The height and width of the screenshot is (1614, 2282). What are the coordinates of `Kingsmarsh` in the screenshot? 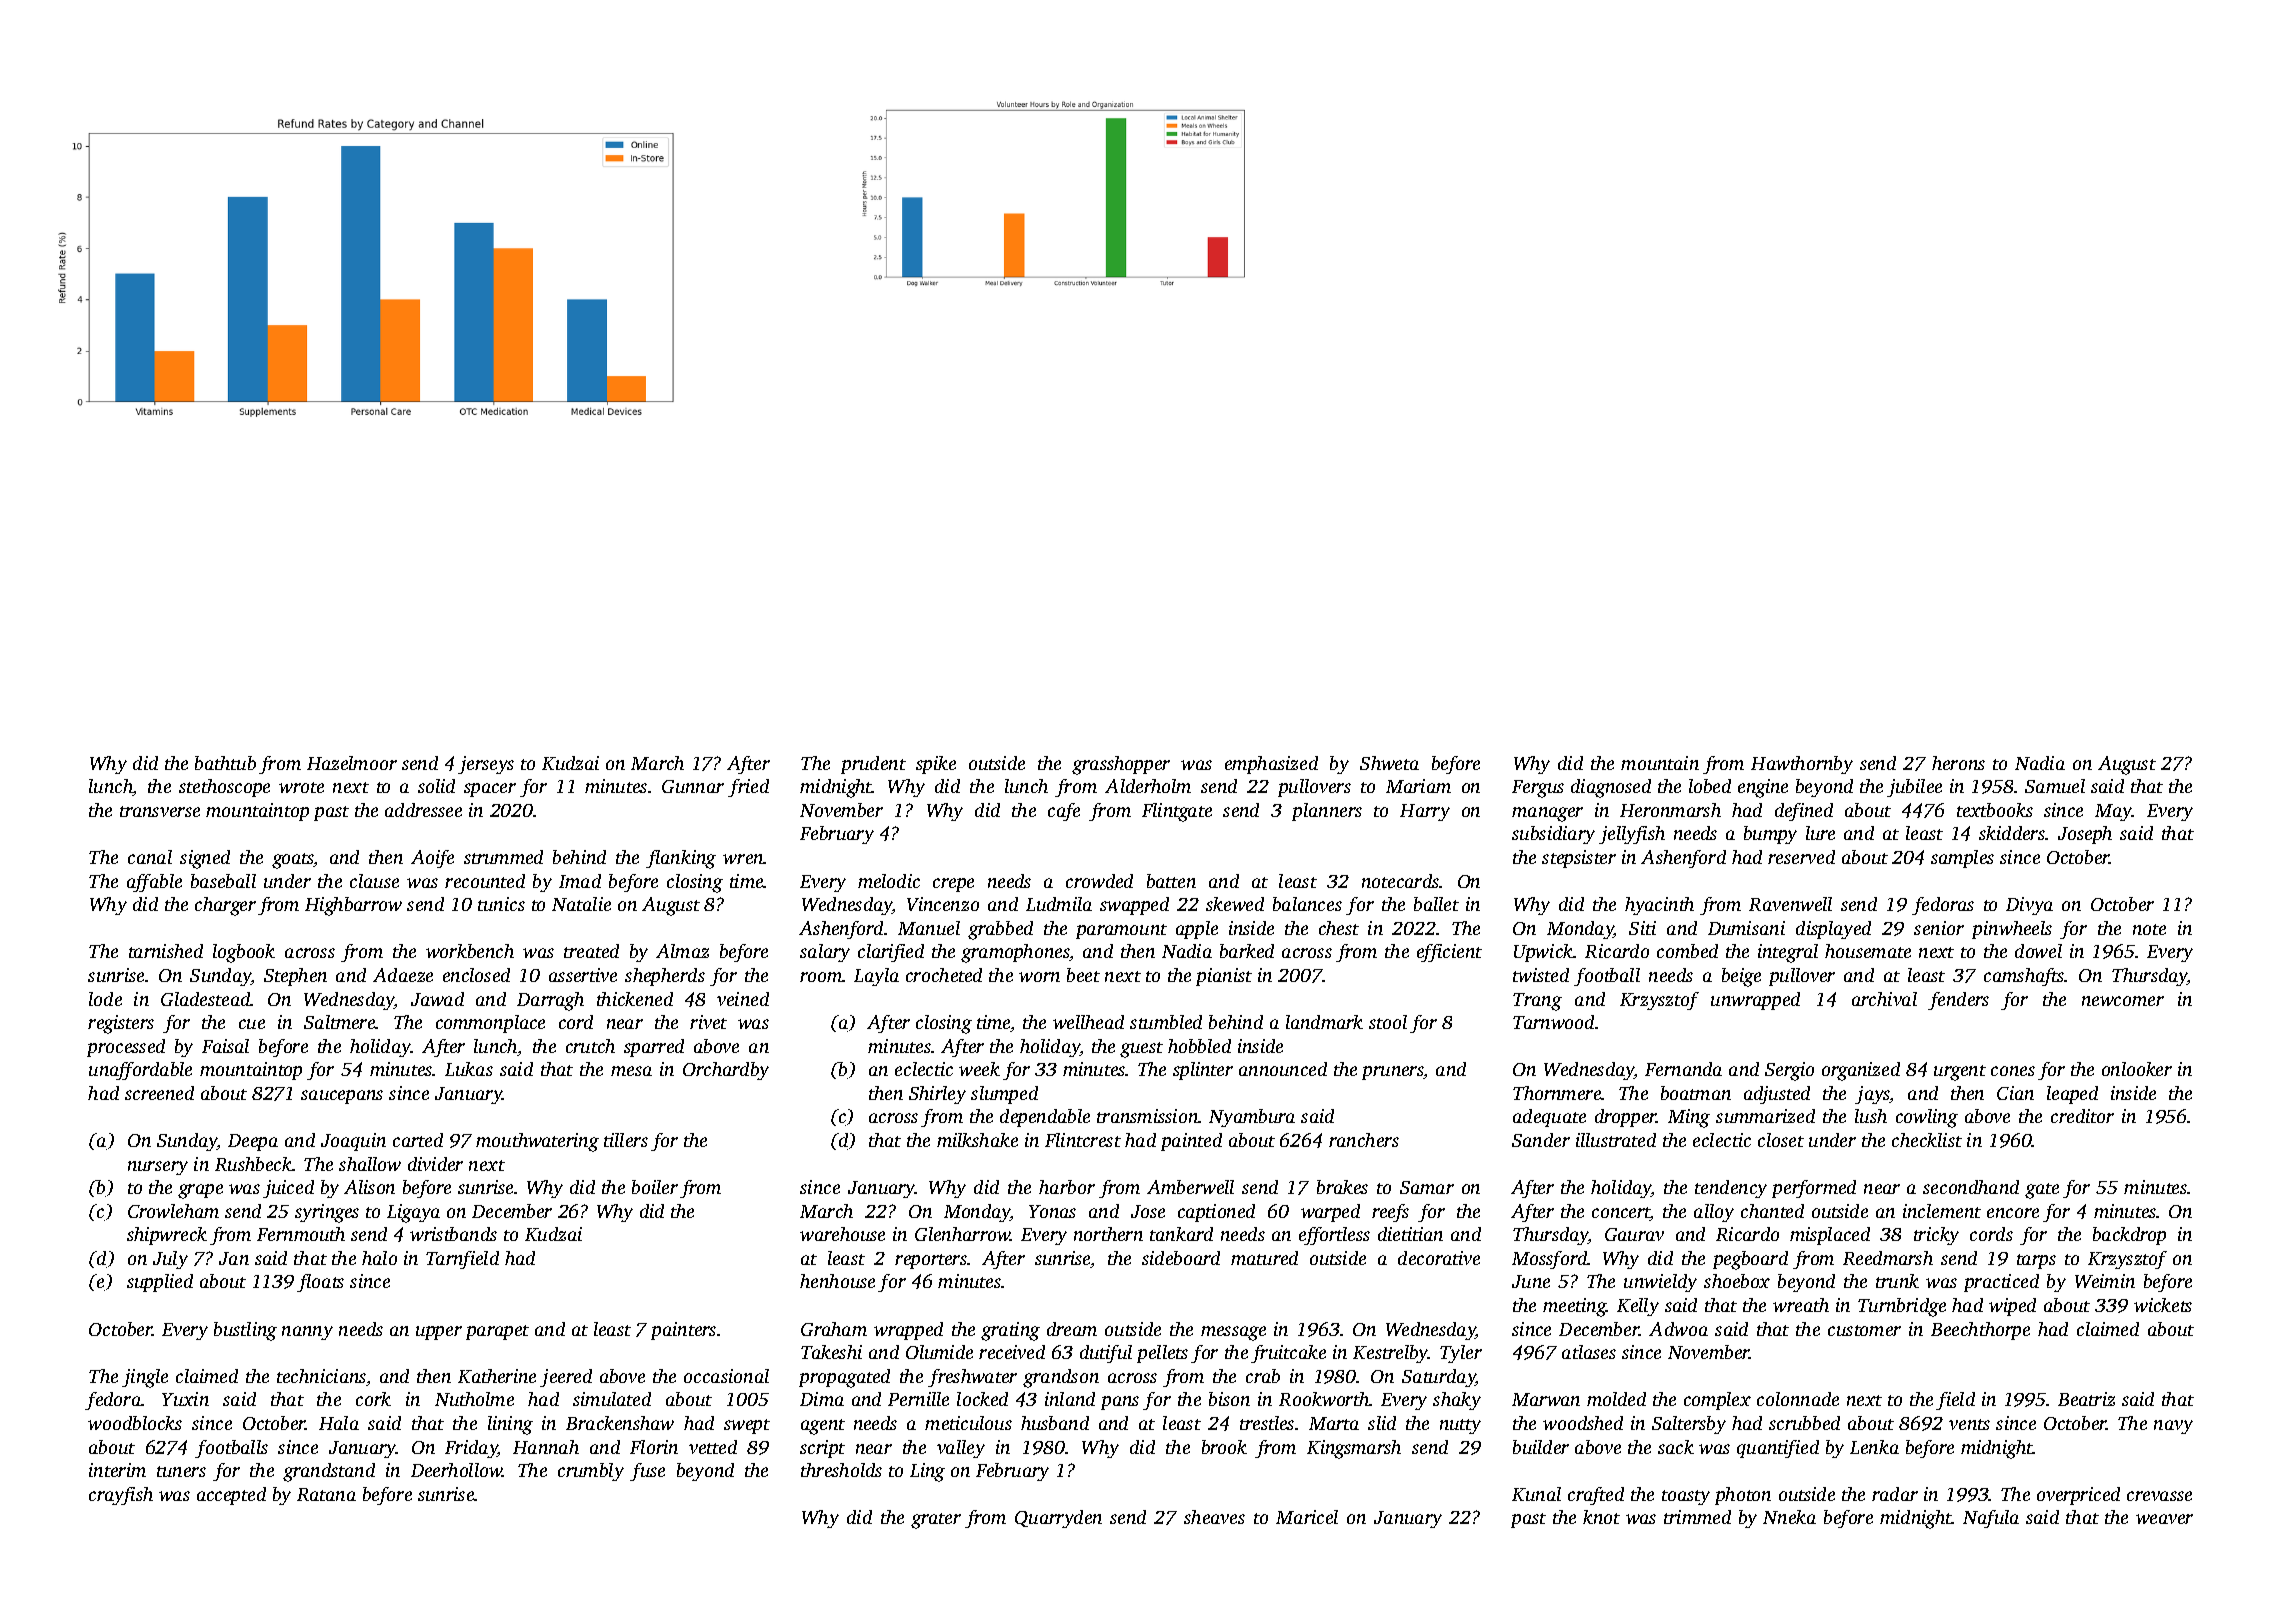 It's located at (1354, 1449).
